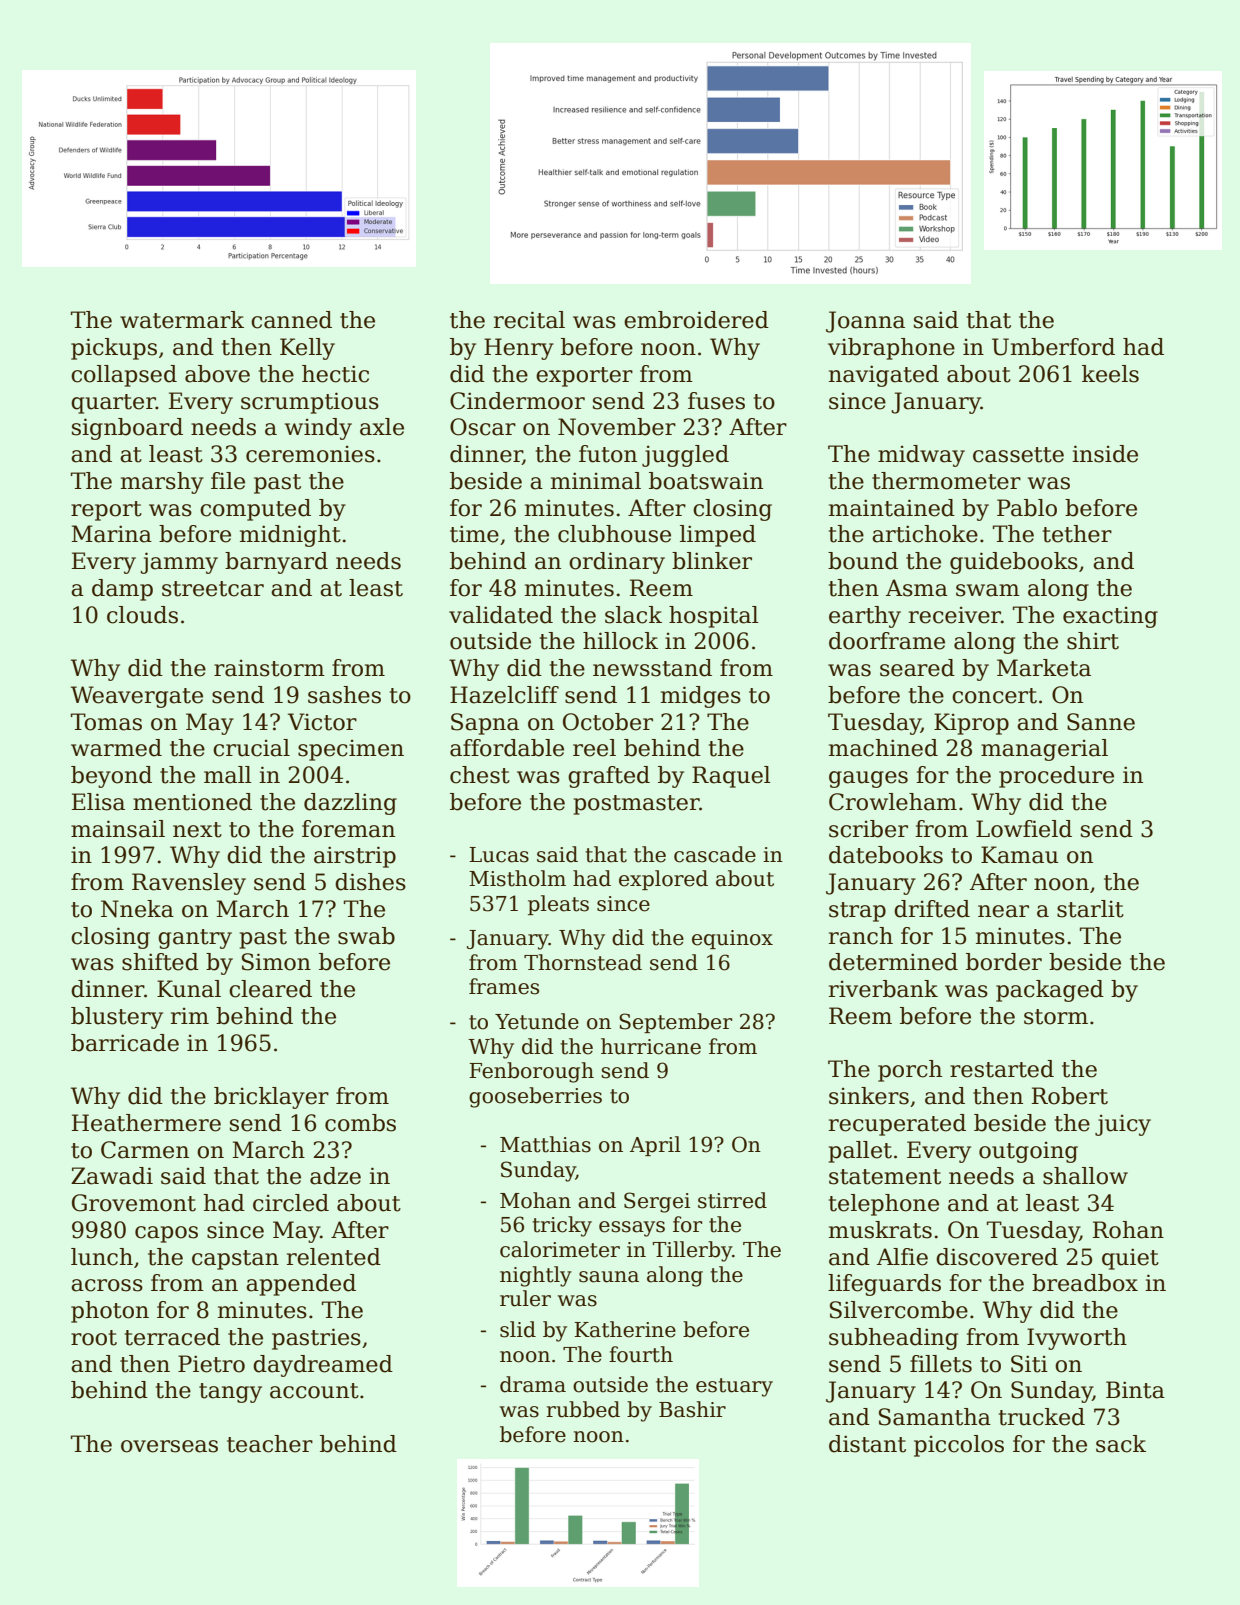 The image size is (1240, 1605). What do you see at coordinates (529, 320) in the document?
I see `recital` at bounding box center [529, 320].
